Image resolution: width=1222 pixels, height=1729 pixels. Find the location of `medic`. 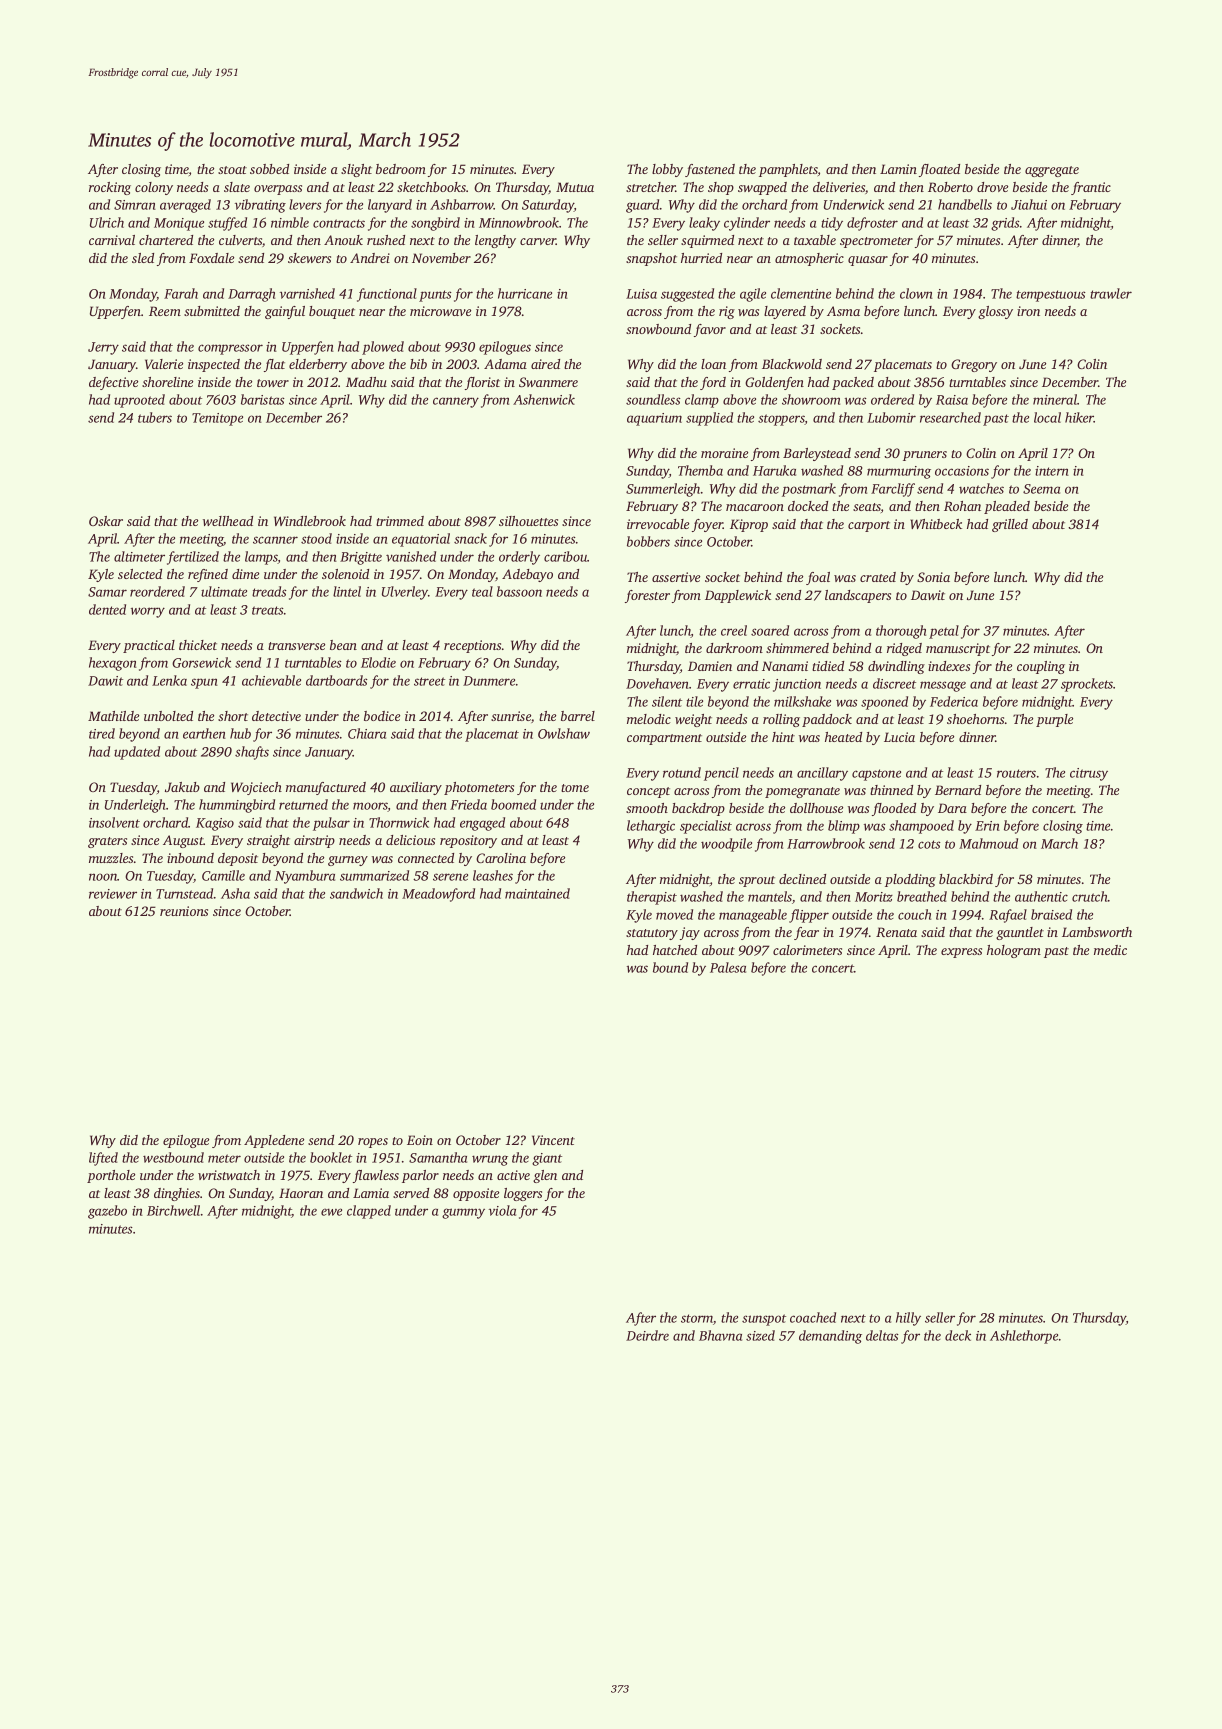

medic is located at coordinates (1110, 950).
